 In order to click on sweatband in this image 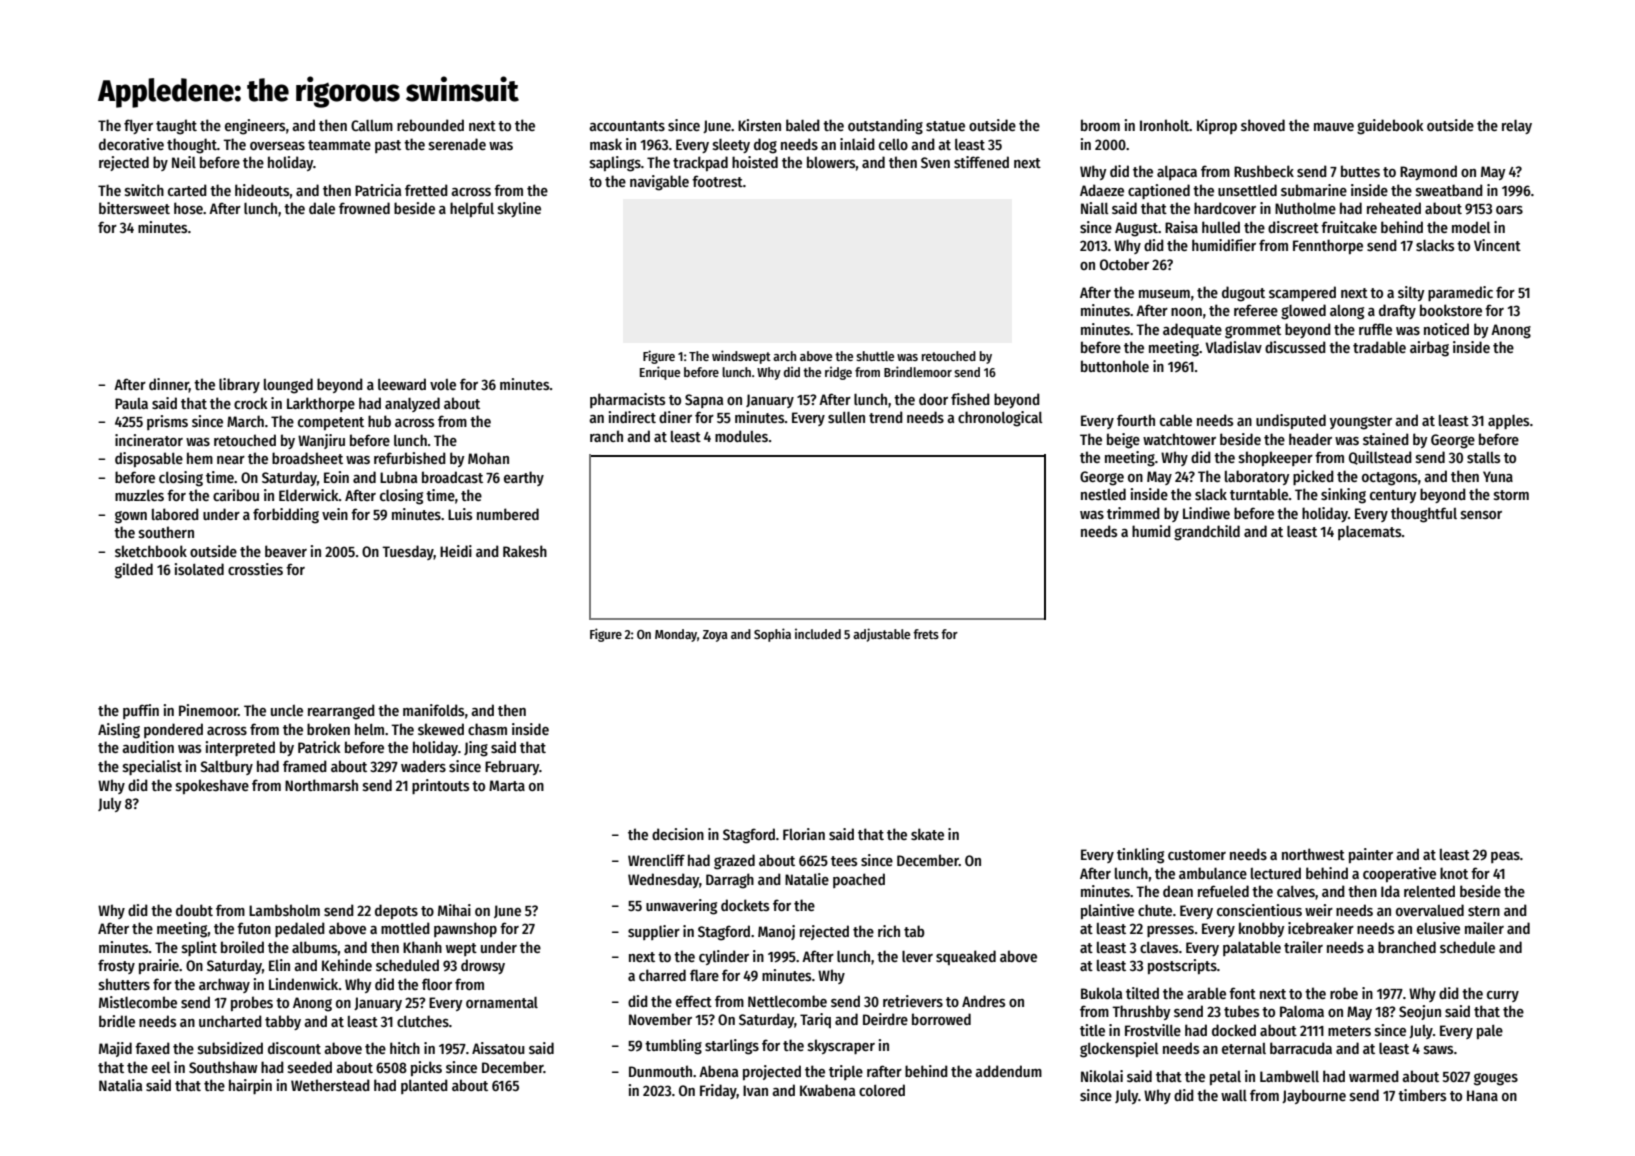, I will do `click(1449, 190)`.
